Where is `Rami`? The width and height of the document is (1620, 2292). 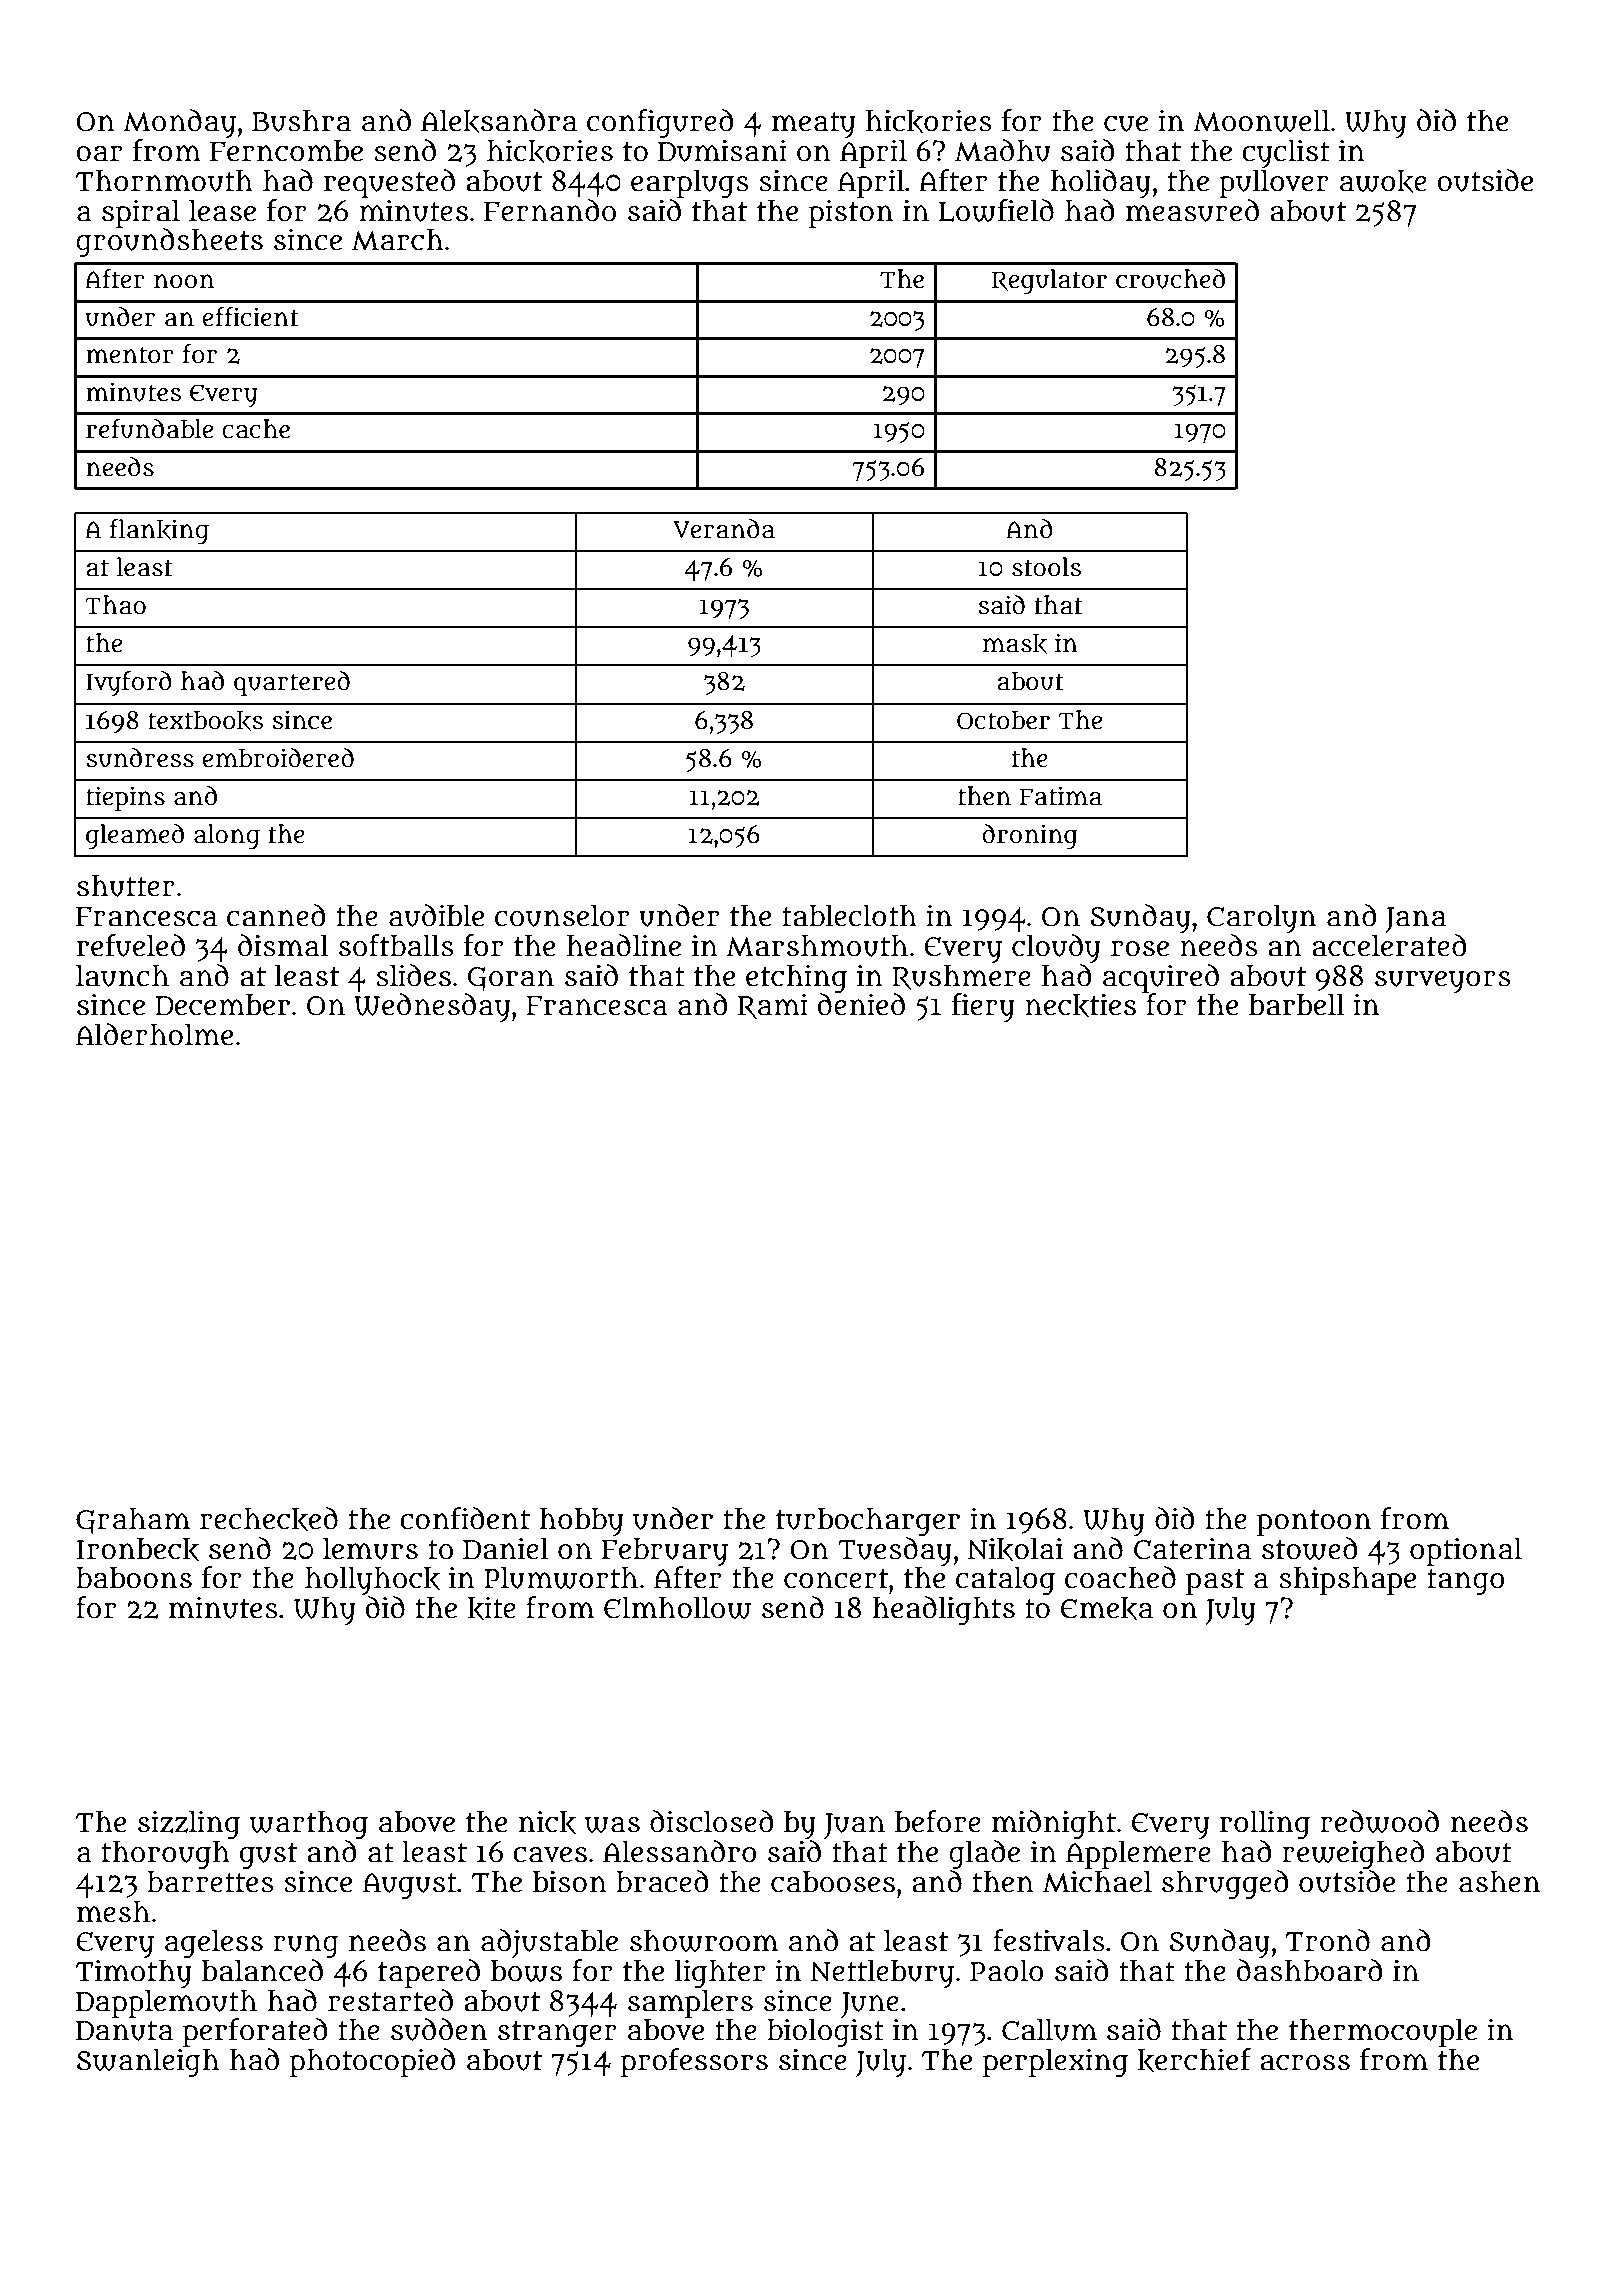 Rami is located at coordinates (773, 1006).
